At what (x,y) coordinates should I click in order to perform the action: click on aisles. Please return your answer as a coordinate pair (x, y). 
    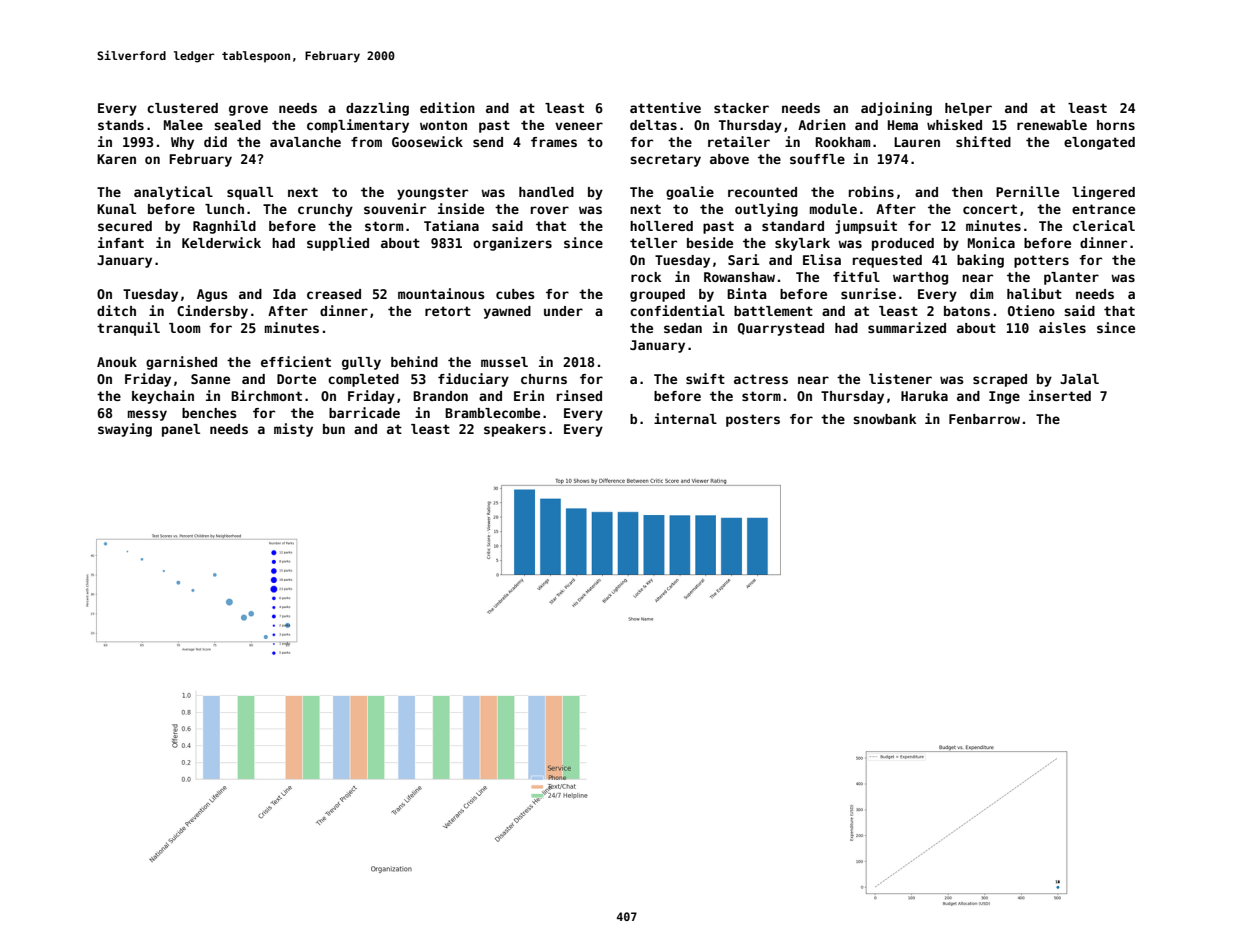
    Looking at the image, I should click on (1062, 327).
